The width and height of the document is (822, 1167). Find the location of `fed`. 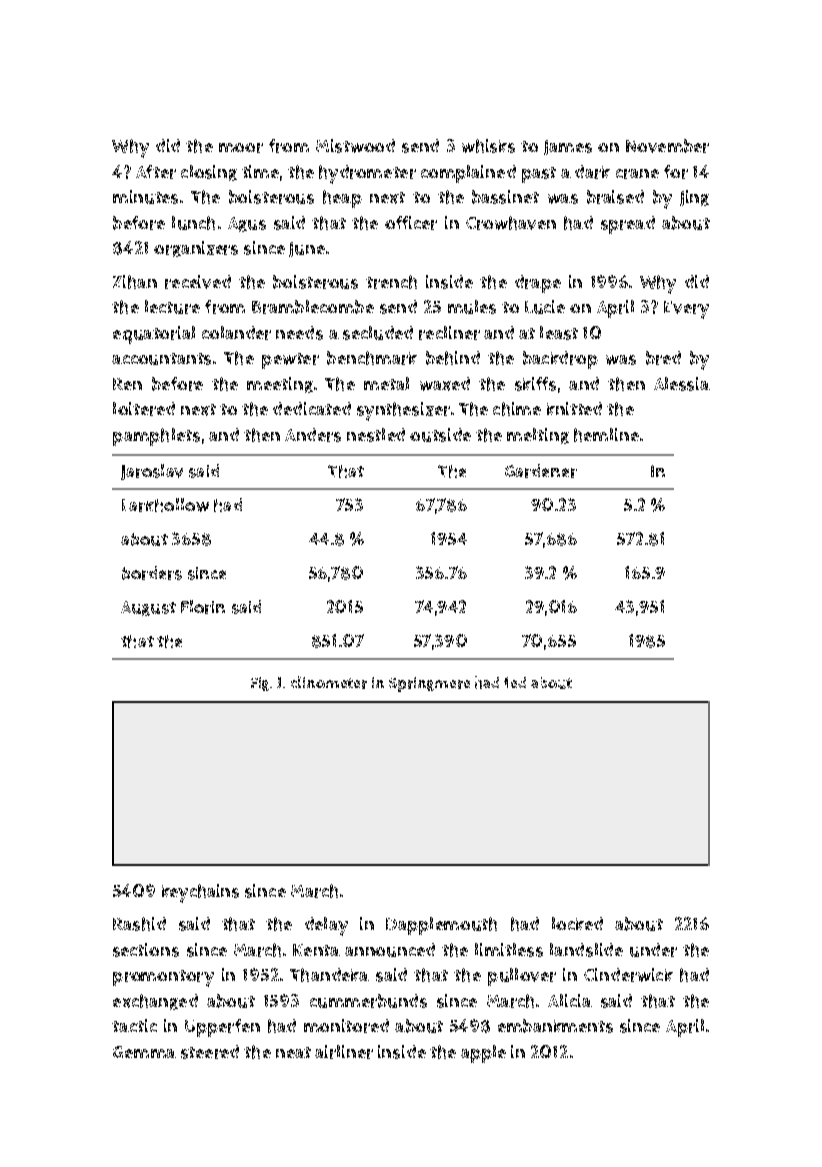

fed is located at coordinates (515, 682).
